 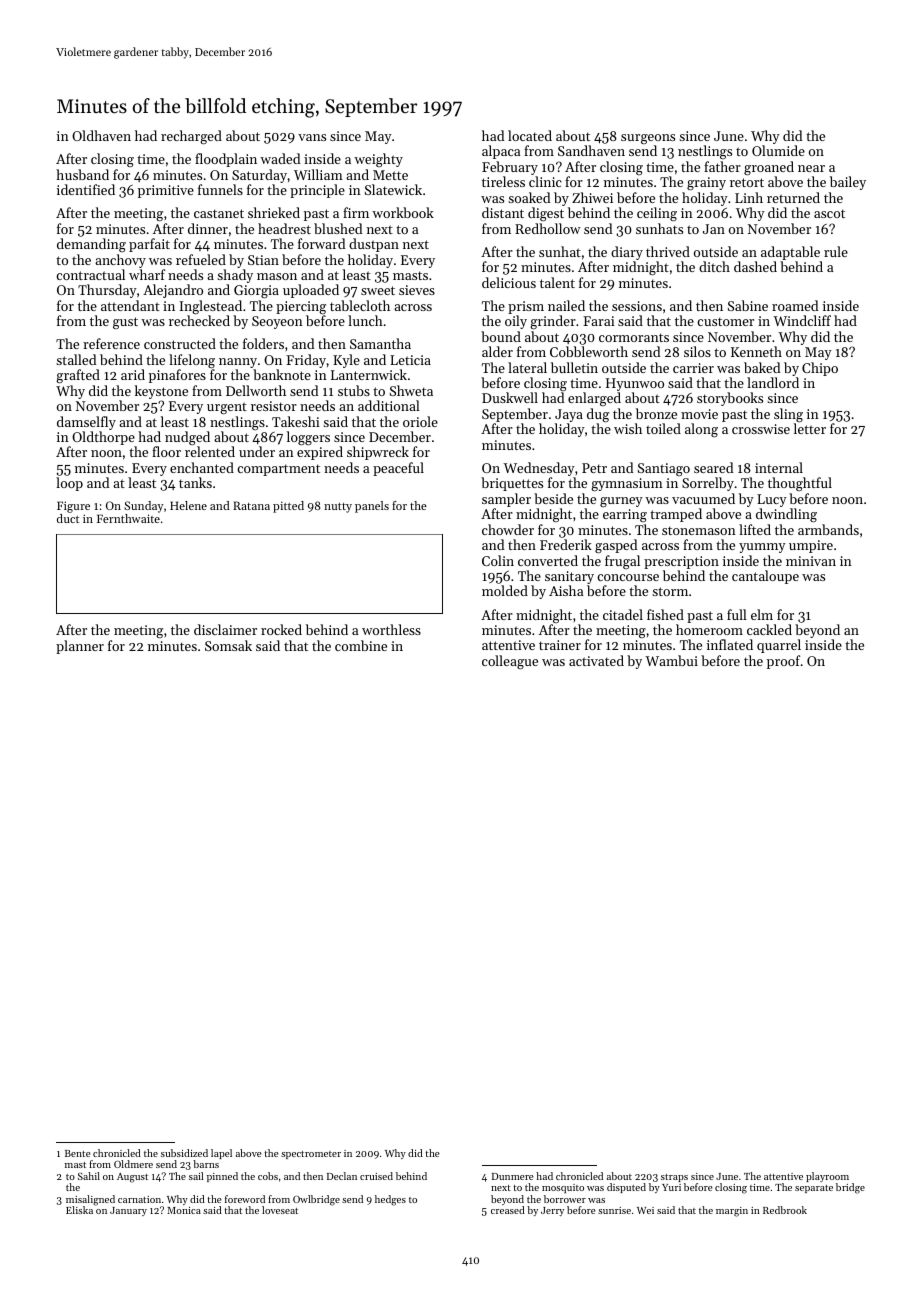 I want to click on located, so click(x=530, y=135).
